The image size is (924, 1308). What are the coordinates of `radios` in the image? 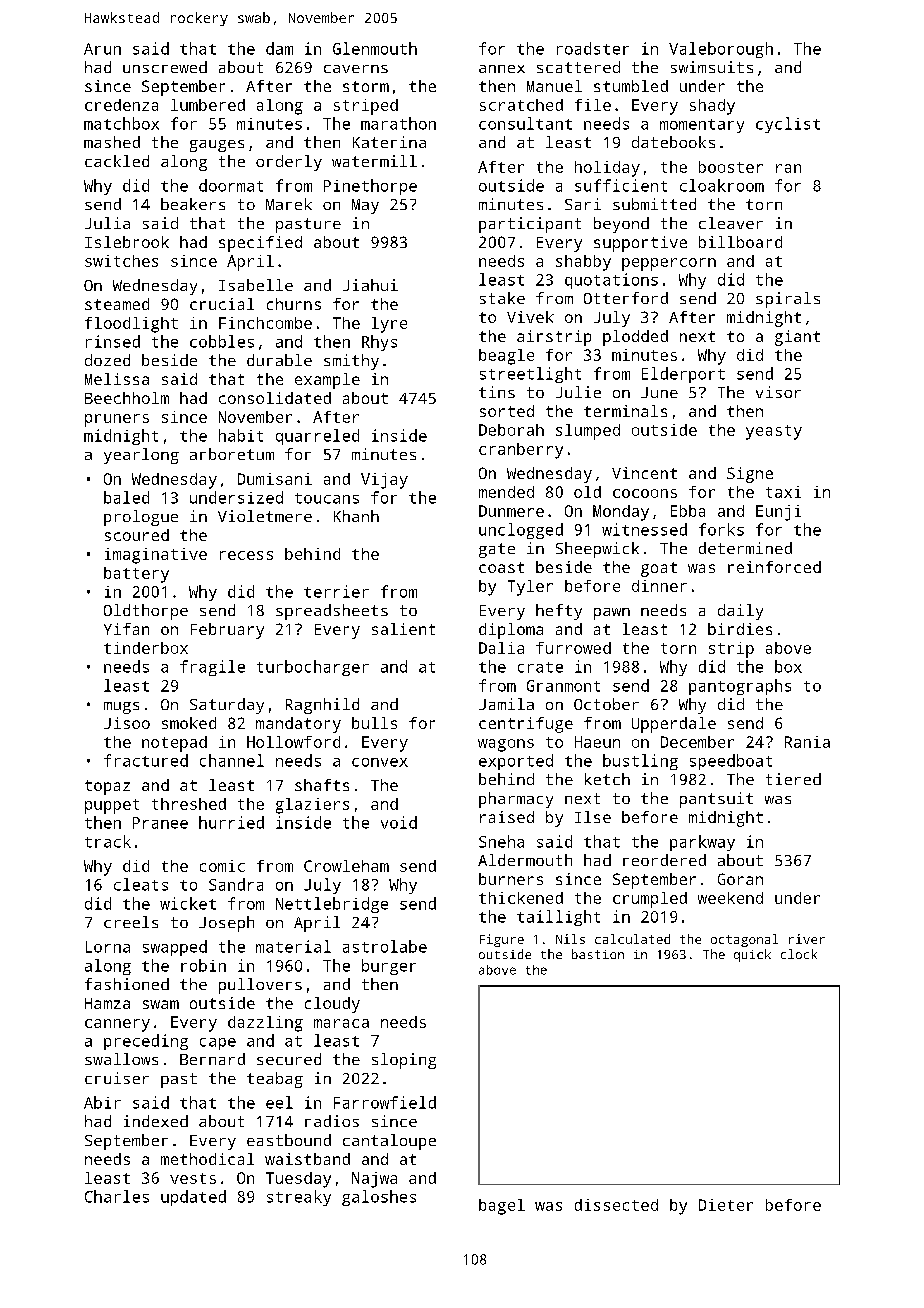 It's located at (332, 1121).
